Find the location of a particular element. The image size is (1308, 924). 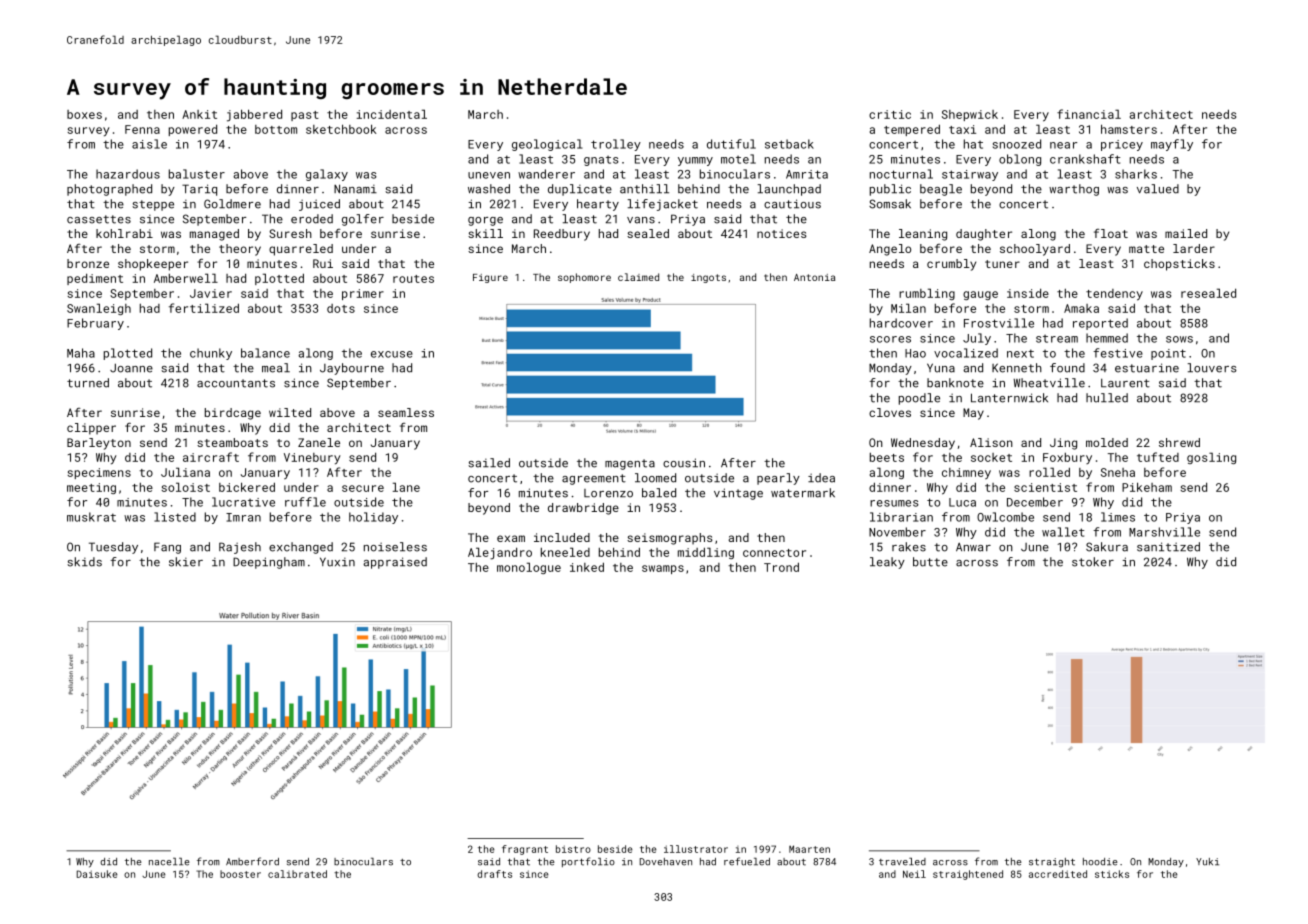

bistro is located at coordinates (573, 849).
